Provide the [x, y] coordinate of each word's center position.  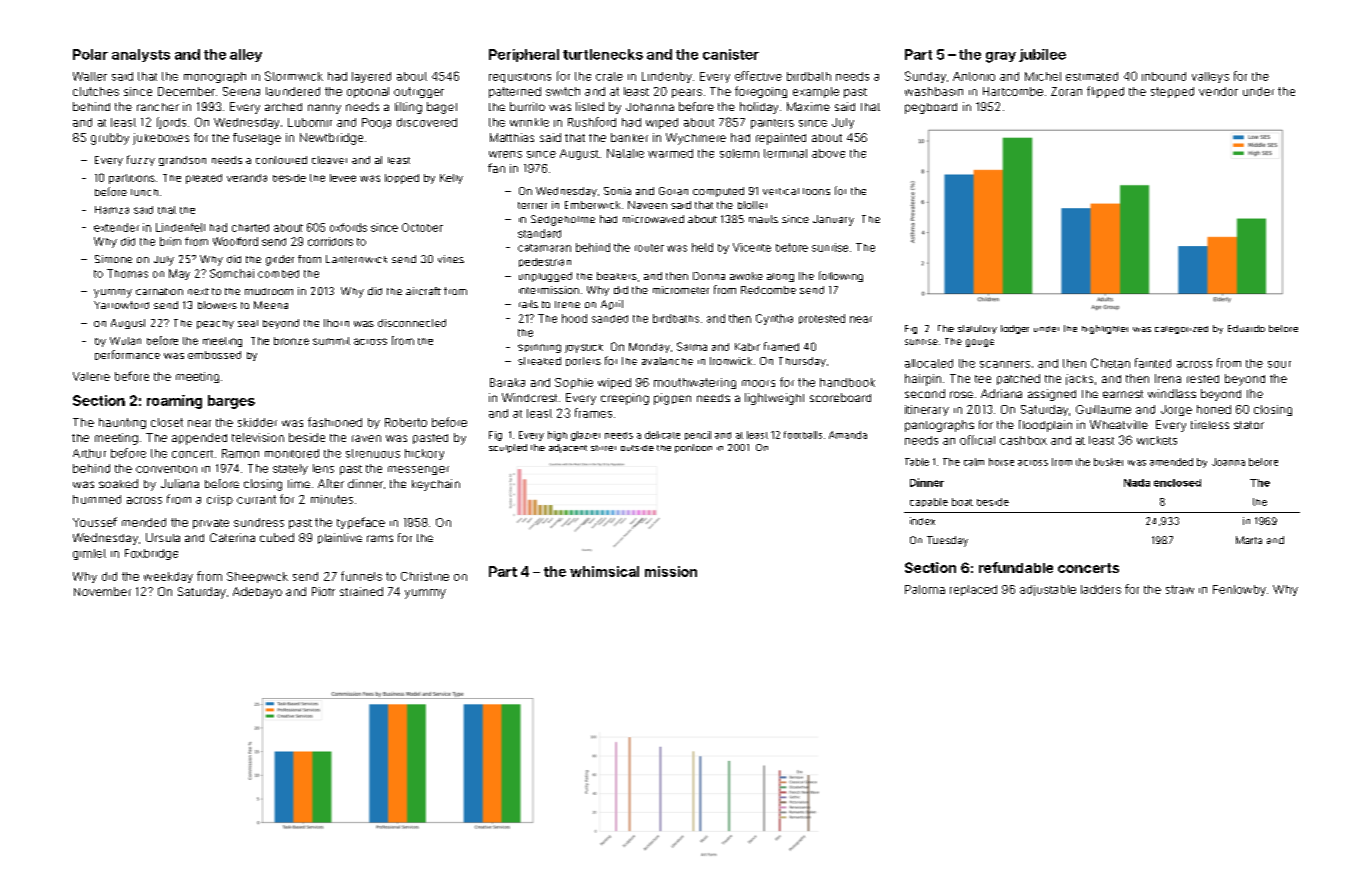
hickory [424, 454]
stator [1249, 425]
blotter [752, 205]
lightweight [774, 399]
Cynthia [774, 319]
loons [816, 191]
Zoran [1066, 91]
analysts [141, 55]
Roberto [406, 422]
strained [361, 591]
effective [758, 76]
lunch [144, 192]
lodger [1015, 329]
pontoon [693, 448]
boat [962, 502]
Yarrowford [121, 305]
